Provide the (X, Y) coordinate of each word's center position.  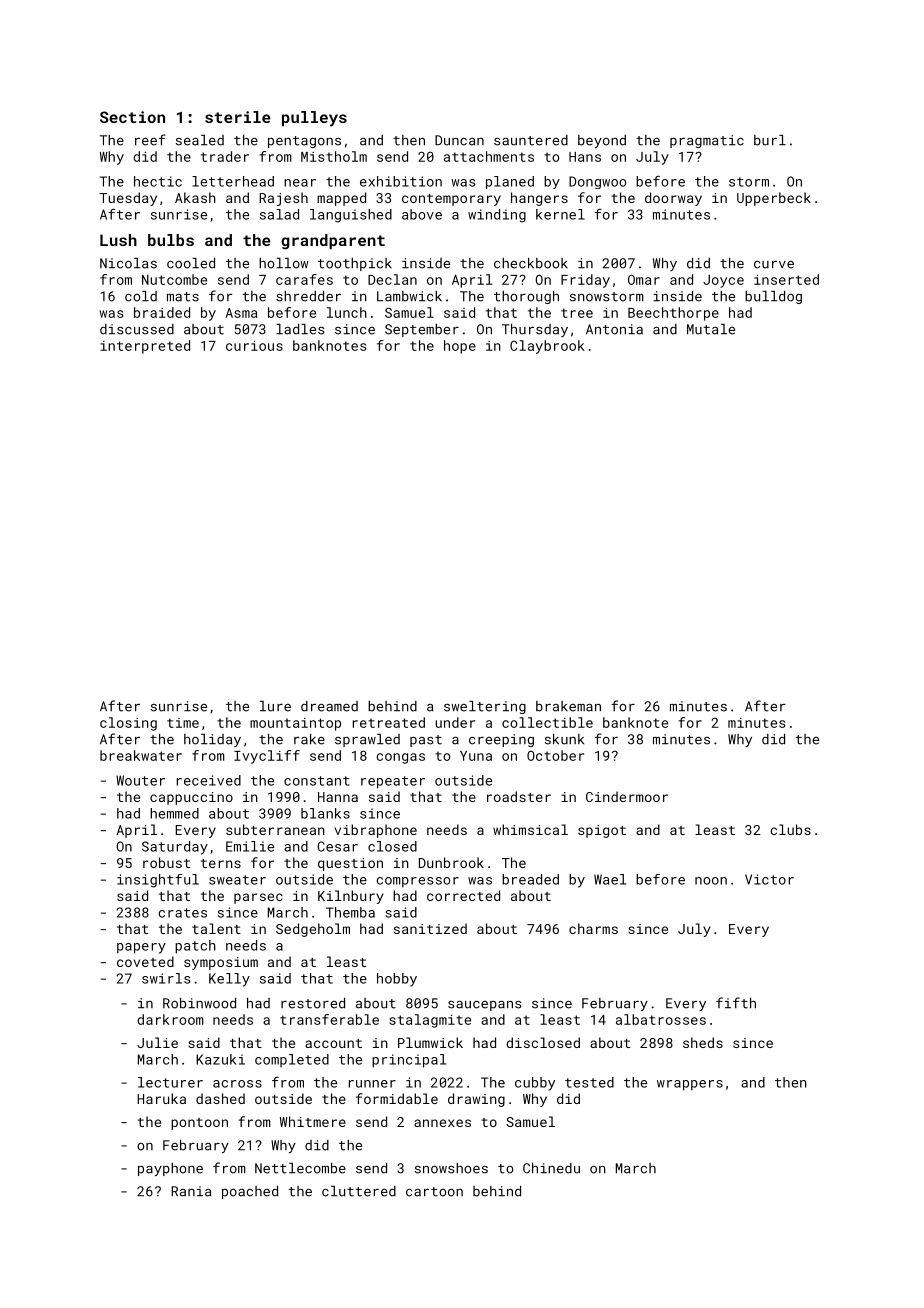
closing (128, 724)
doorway (673, 199)
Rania (191, 1191)
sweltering (485, 707)
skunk (564, 739)
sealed (200, 140)
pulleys (314, 119)
